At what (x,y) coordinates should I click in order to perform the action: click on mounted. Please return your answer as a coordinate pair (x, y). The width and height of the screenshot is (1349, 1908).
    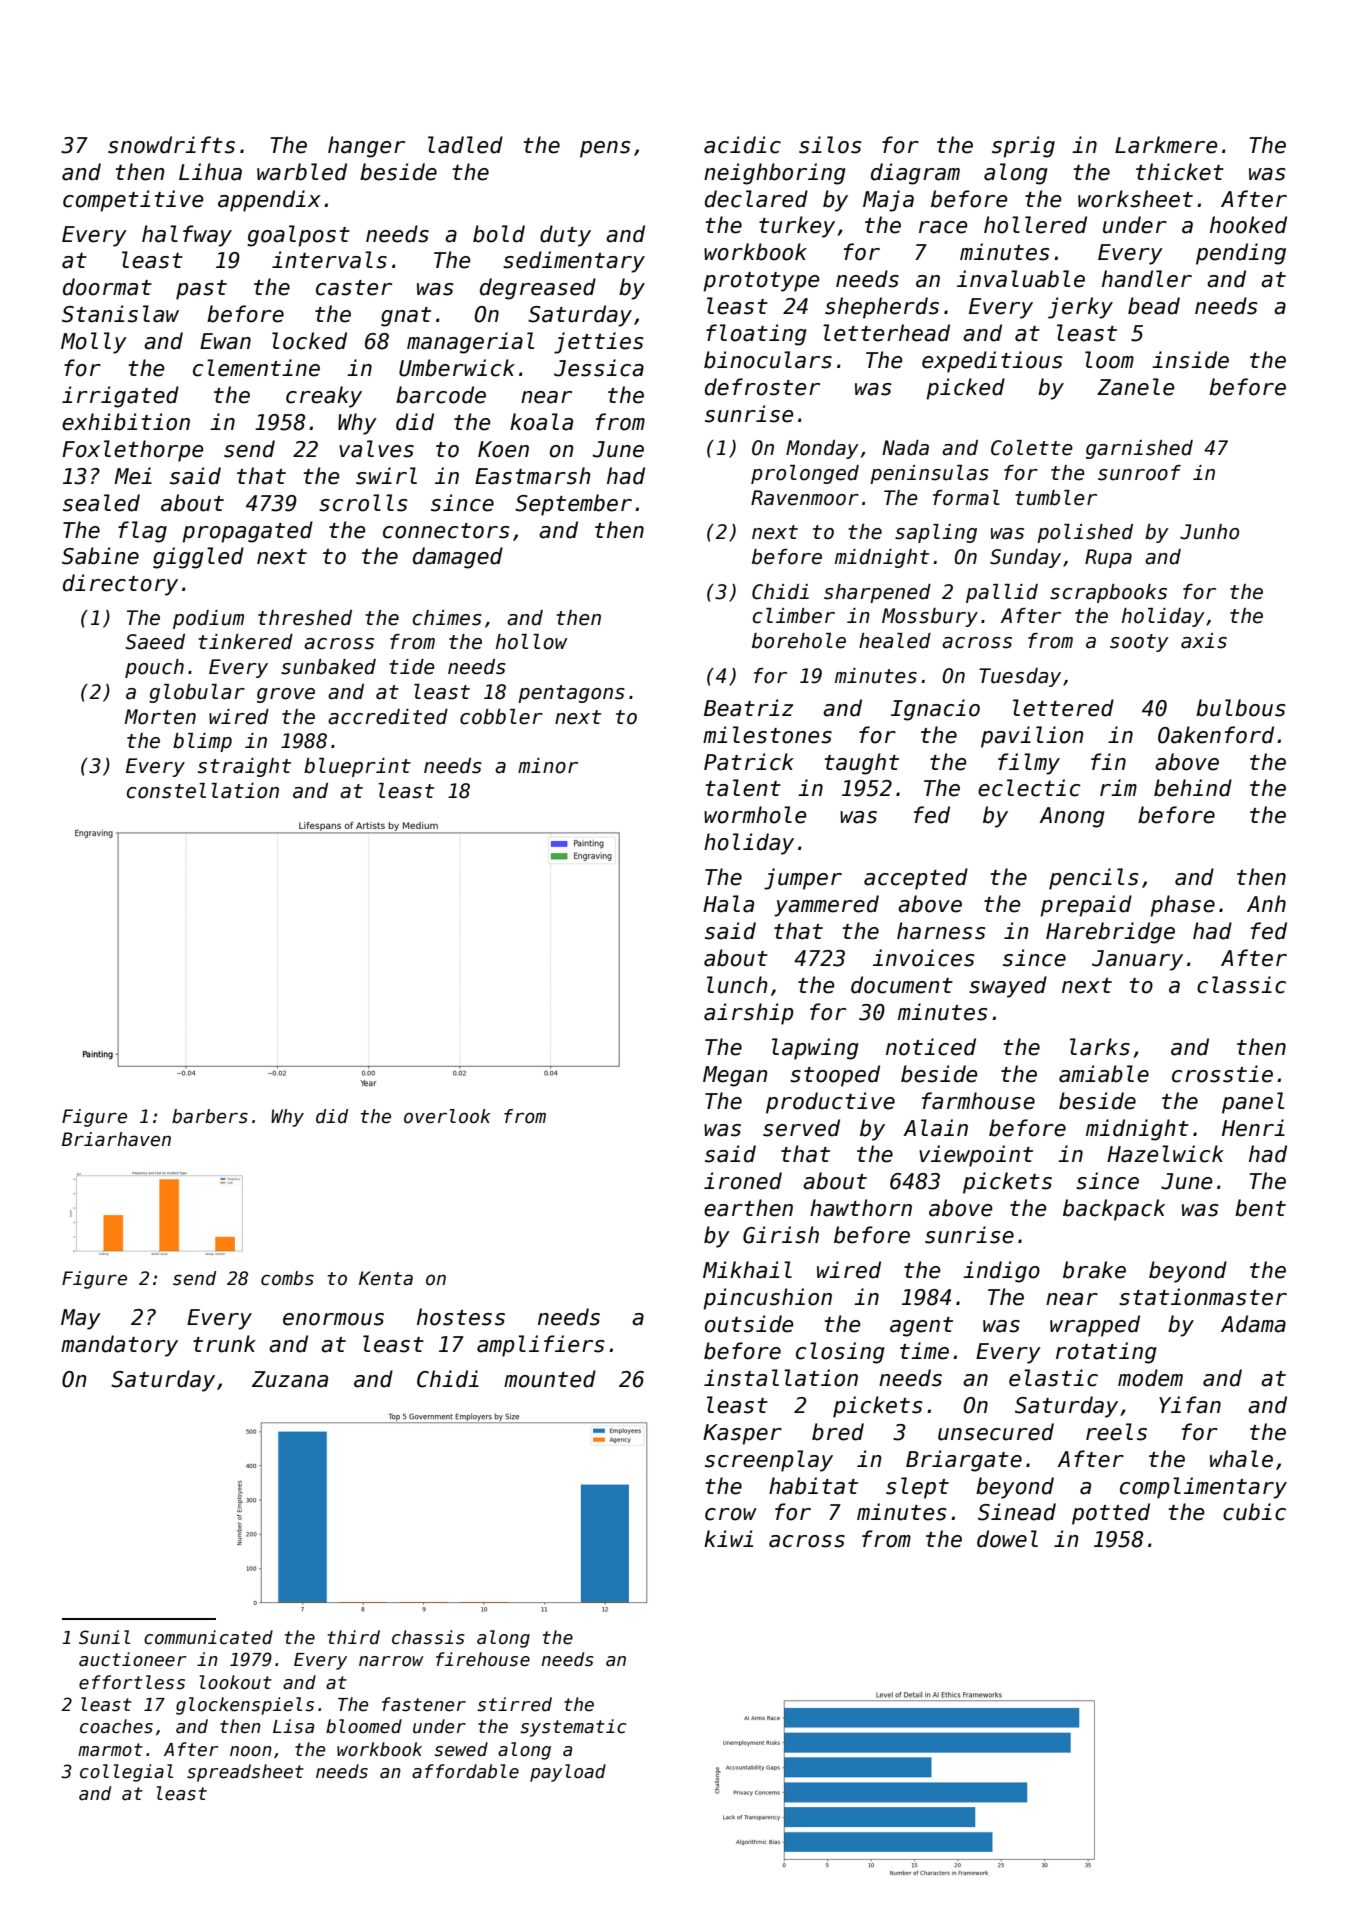
    Looking at the image, I should click on (550, 1379).
